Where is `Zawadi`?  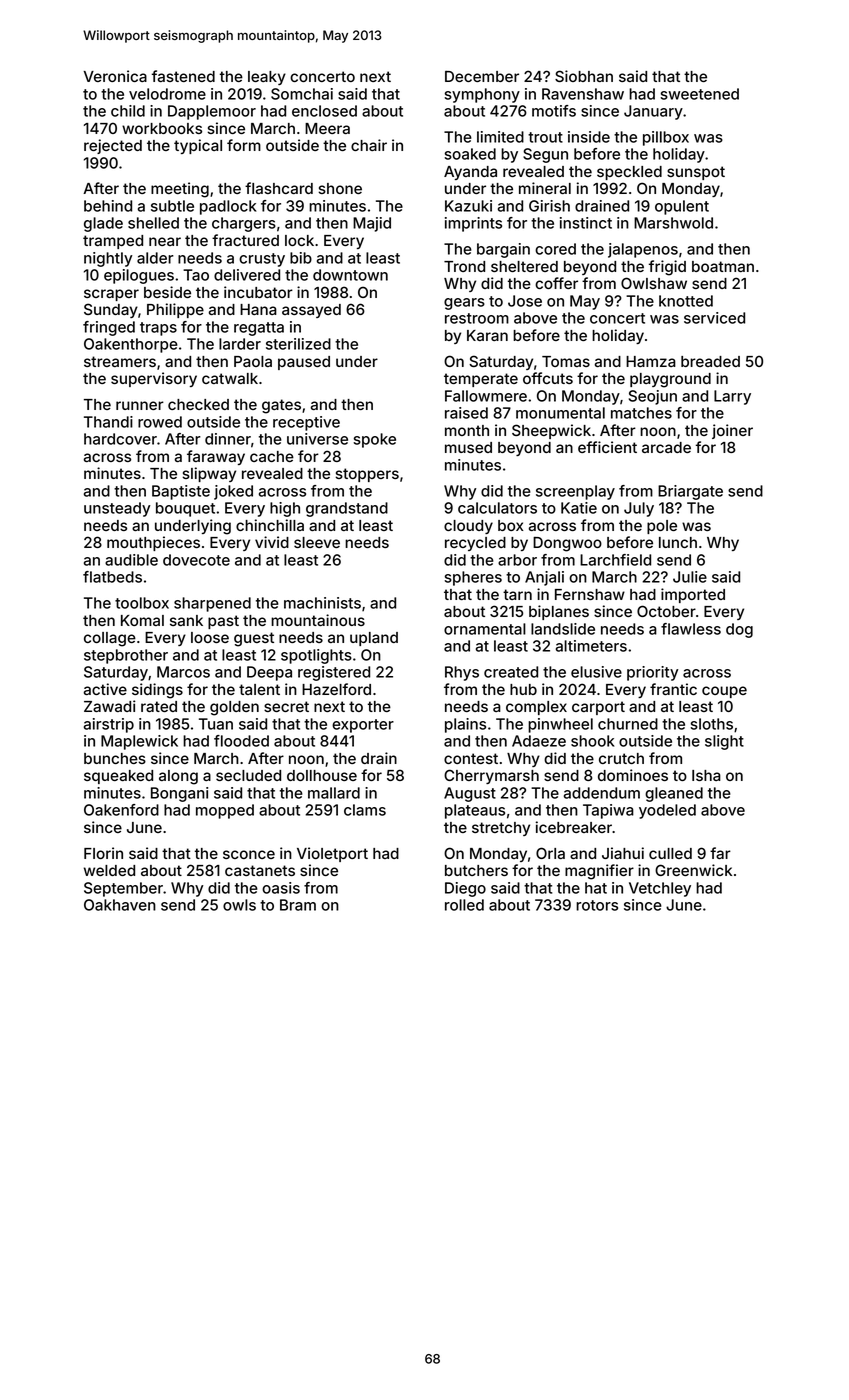 Zawadi is located at coordinates (110, 706).
